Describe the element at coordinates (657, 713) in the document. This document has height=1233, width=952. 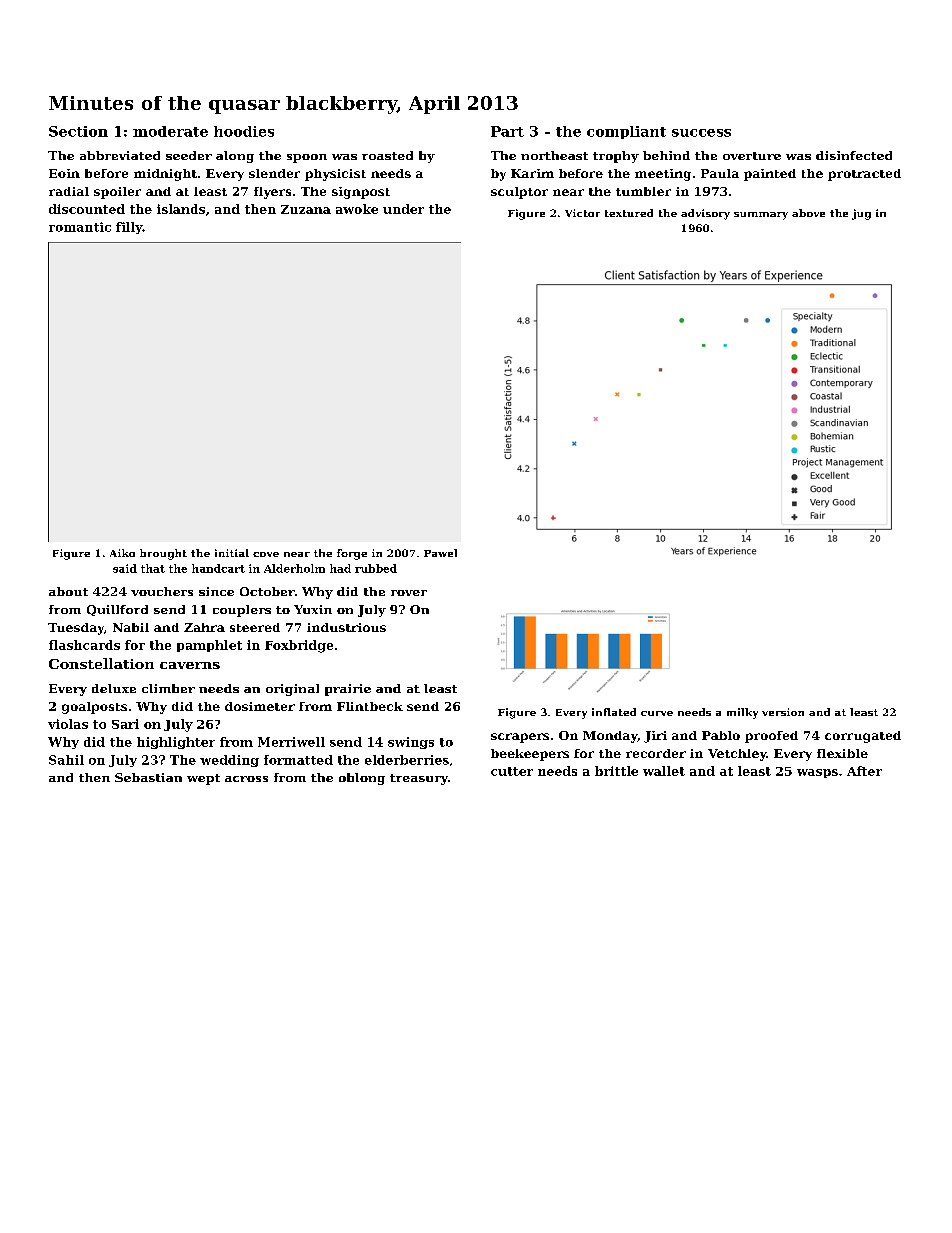
I see `curve` at that location.
